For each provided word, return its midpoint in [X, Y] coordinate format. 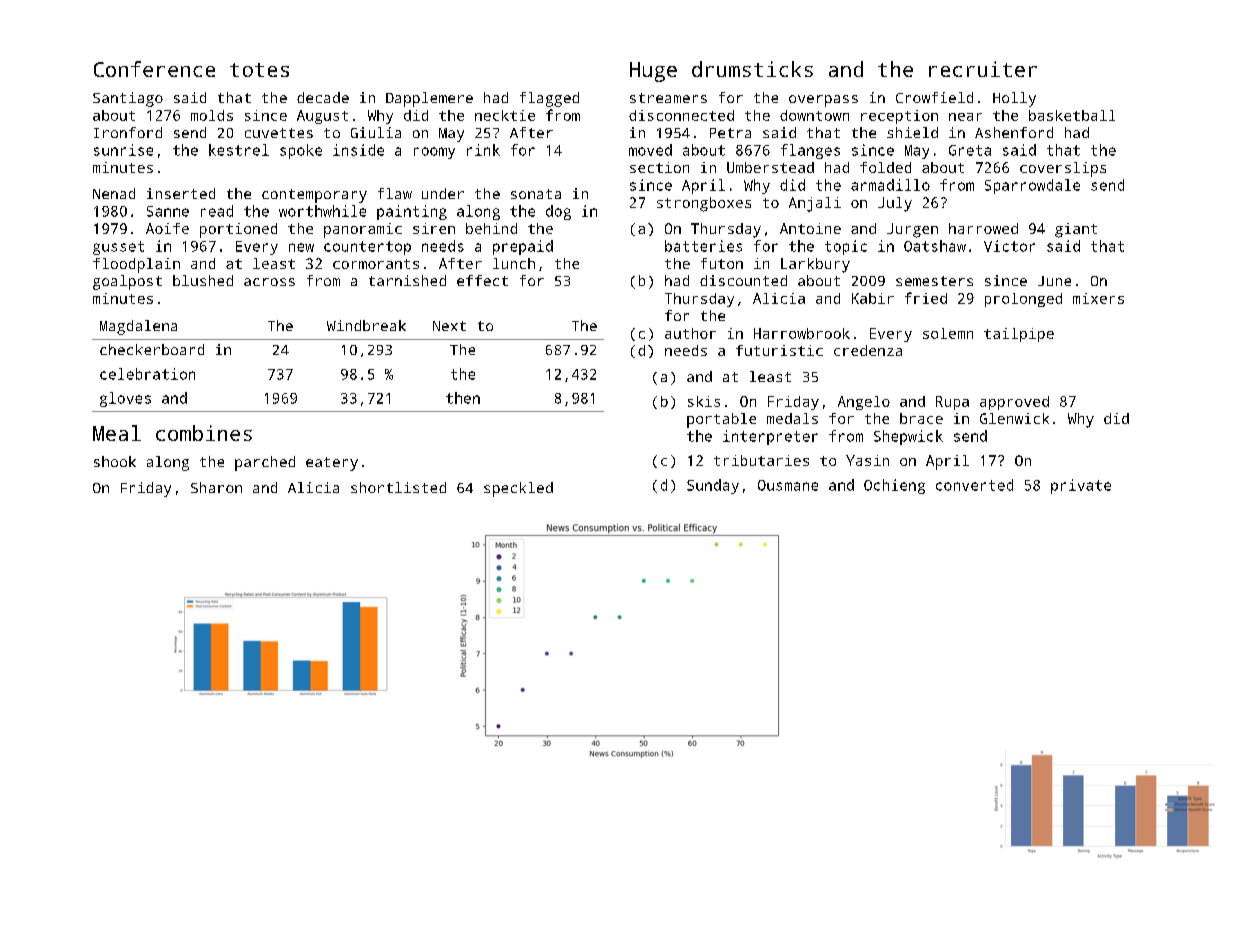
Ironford [128, 132]
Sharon [216, 487]
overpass [823, 101]
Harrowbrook [802, 333]
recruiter [983, 69]
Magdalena [138, 327]
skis [704, 401]
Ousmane [788, 485]
